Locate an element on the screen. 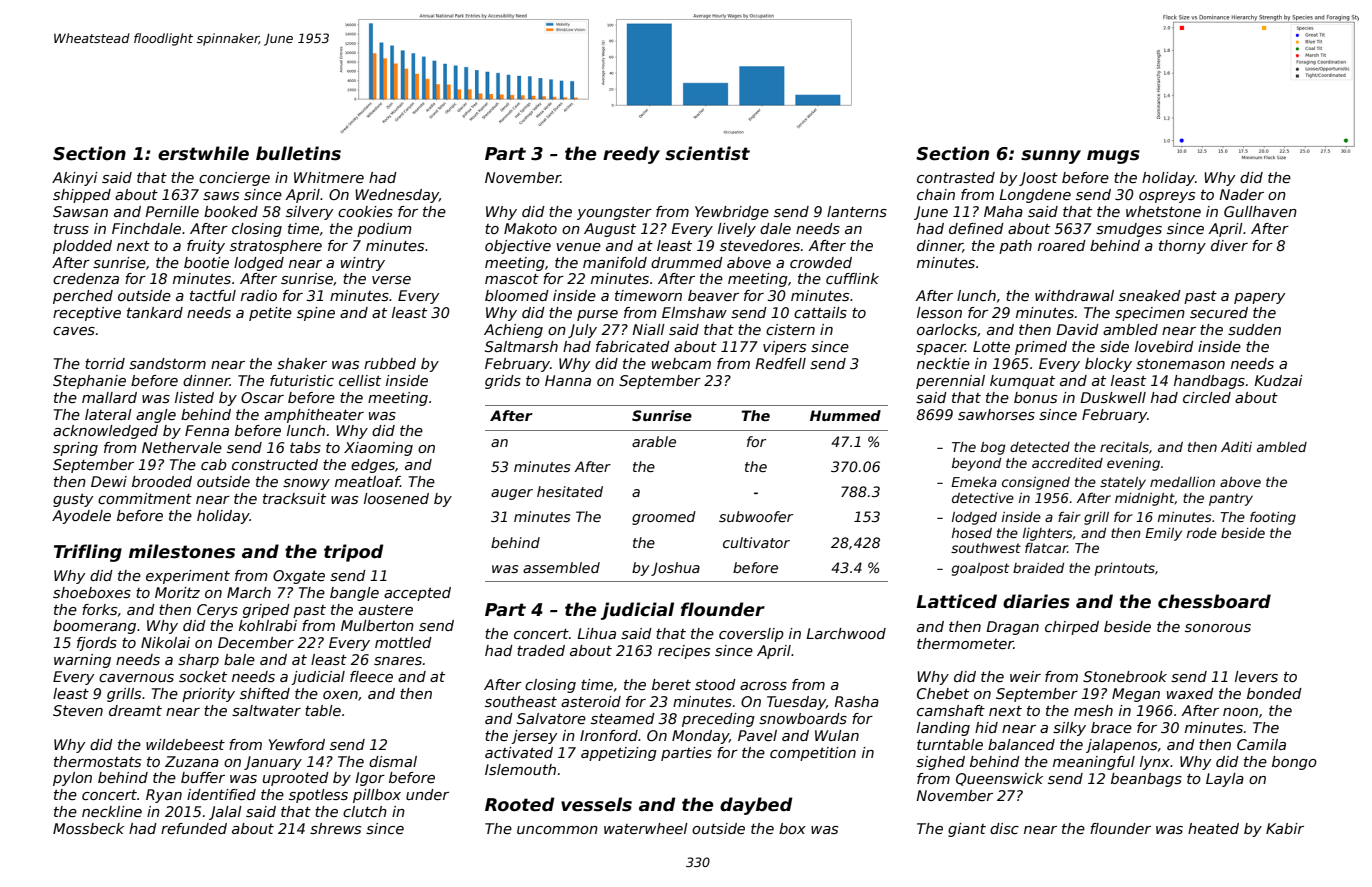 Image resolution: width=1372 pixels, height=887 pixels. giant is located at coordinates (967, 830).
